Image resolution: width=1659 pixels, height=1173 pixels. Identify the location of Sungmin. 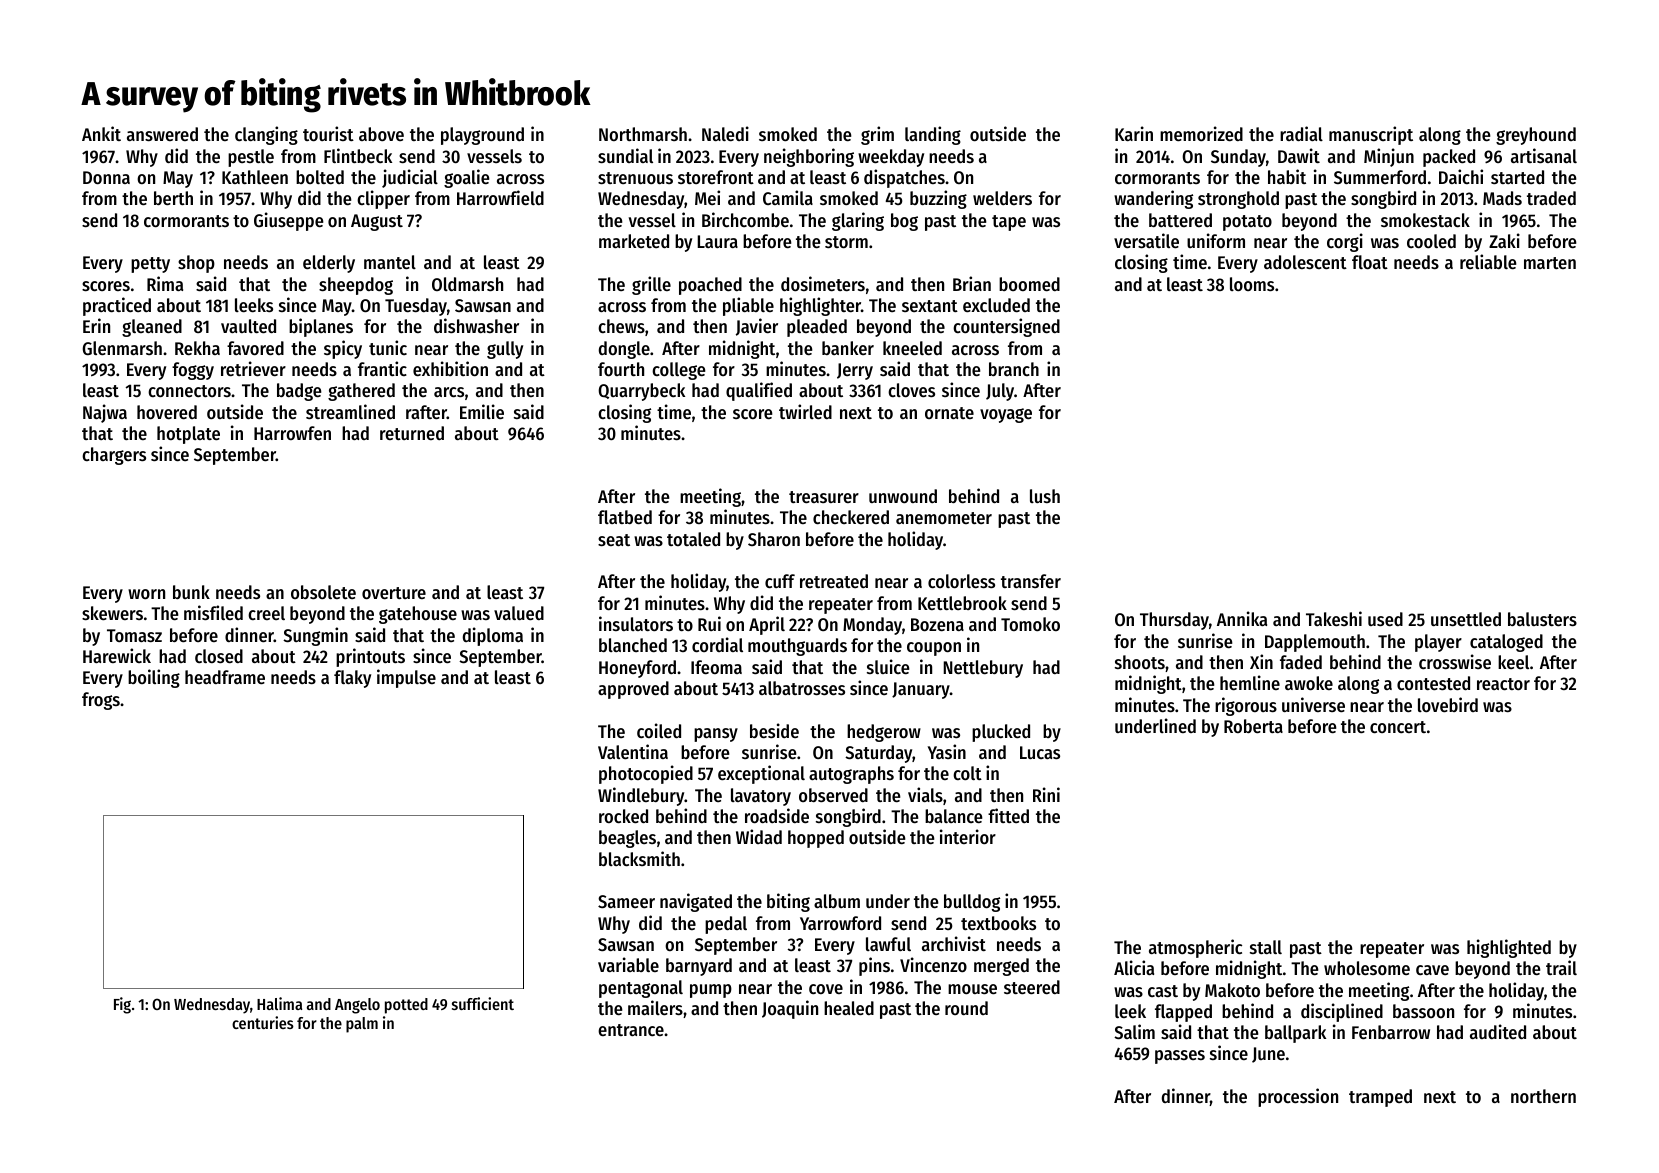
(315, 636).
